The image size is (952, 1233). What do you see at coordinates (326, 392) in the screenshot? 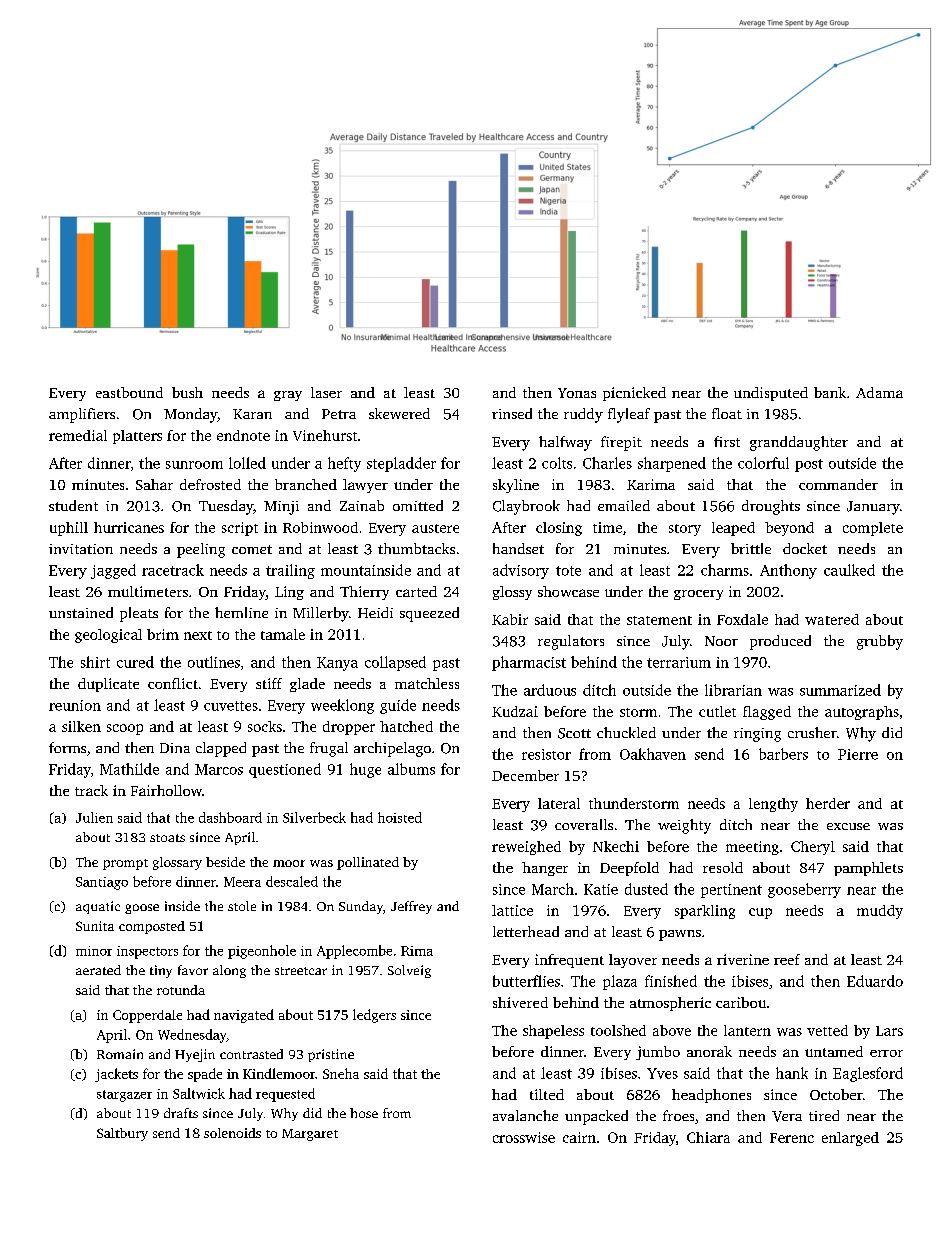
I see `laser` at bounding box center [326, 392].
